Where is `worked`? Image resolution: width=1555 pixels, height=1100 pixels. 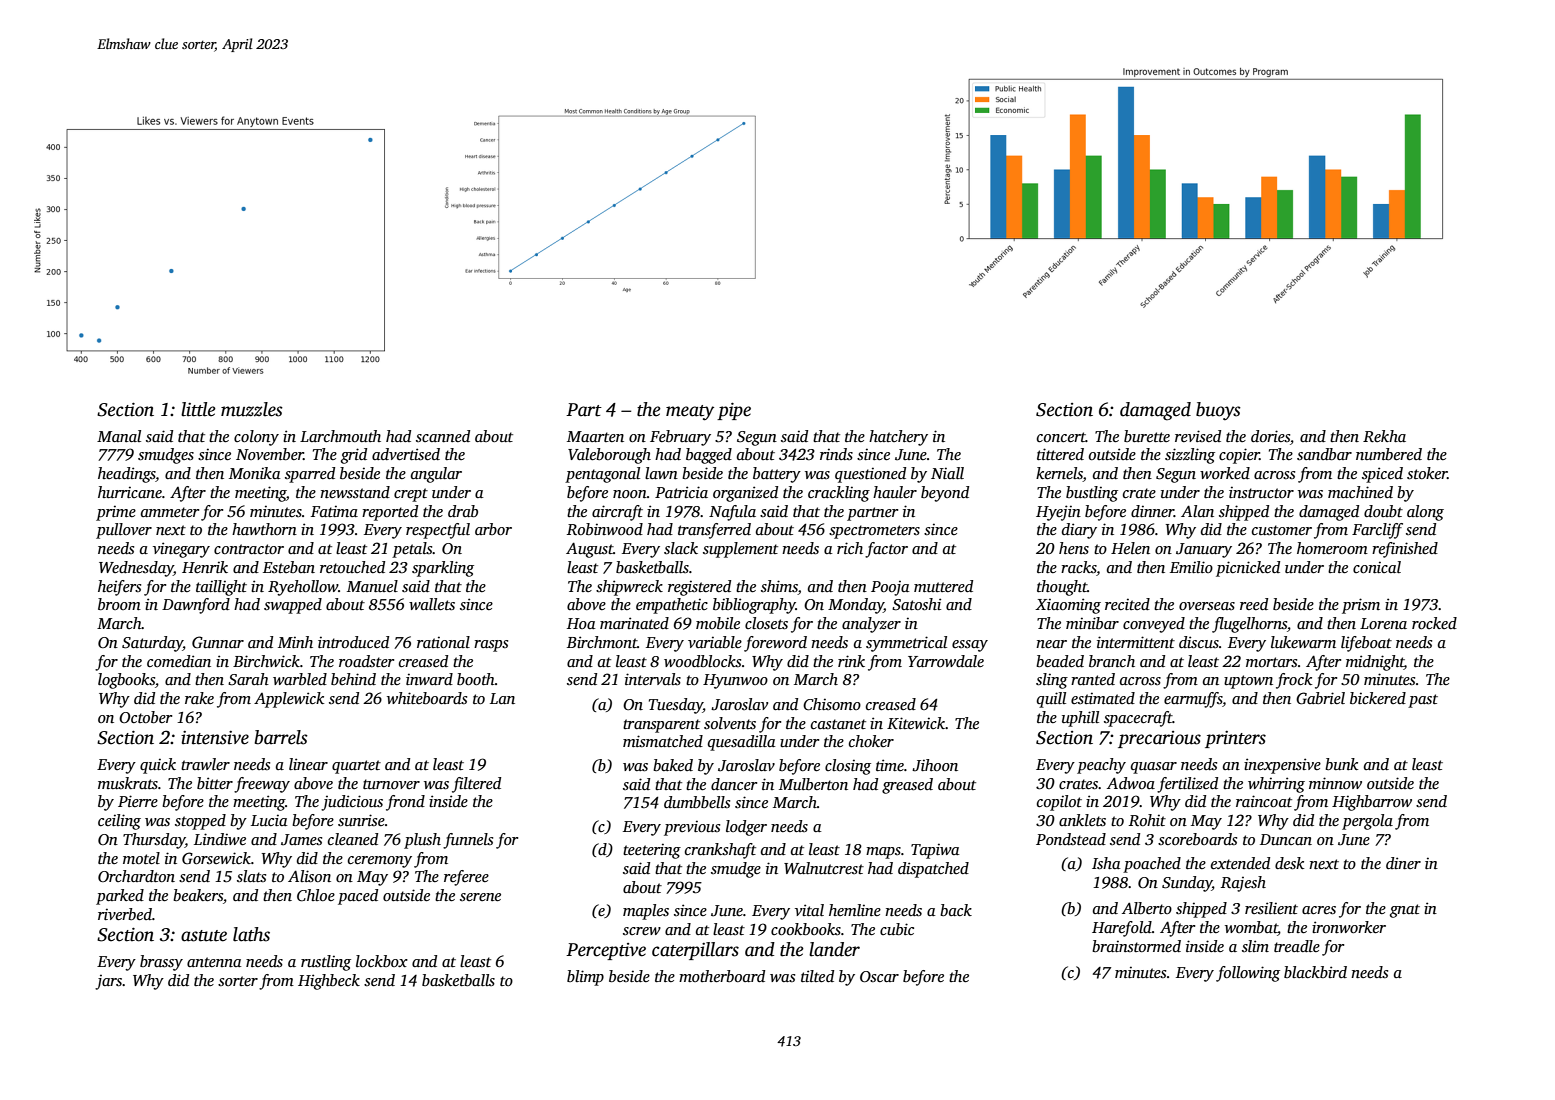 worked is located at coordinates (1225, 473).
